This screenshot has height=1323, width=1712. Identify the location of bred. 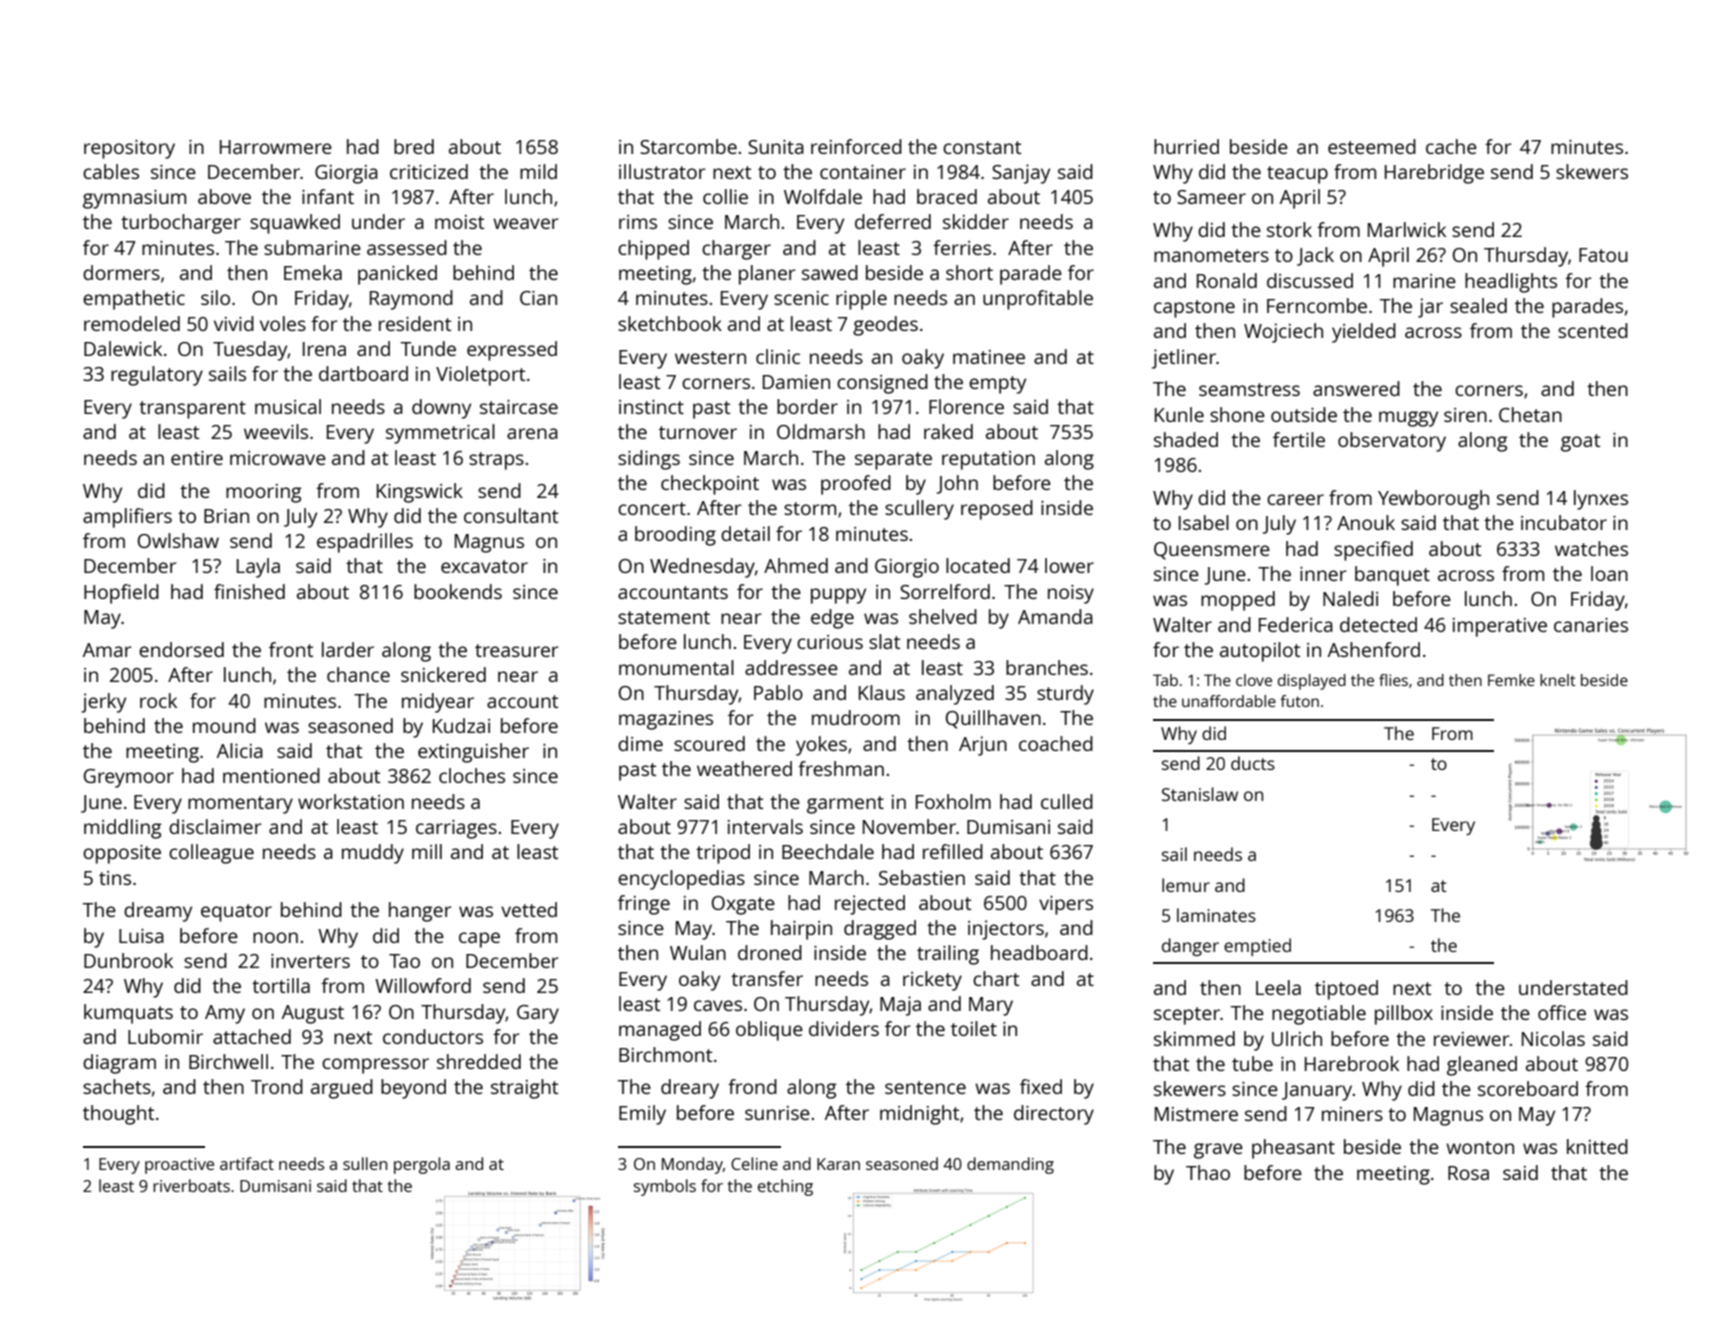
(414, 146).
